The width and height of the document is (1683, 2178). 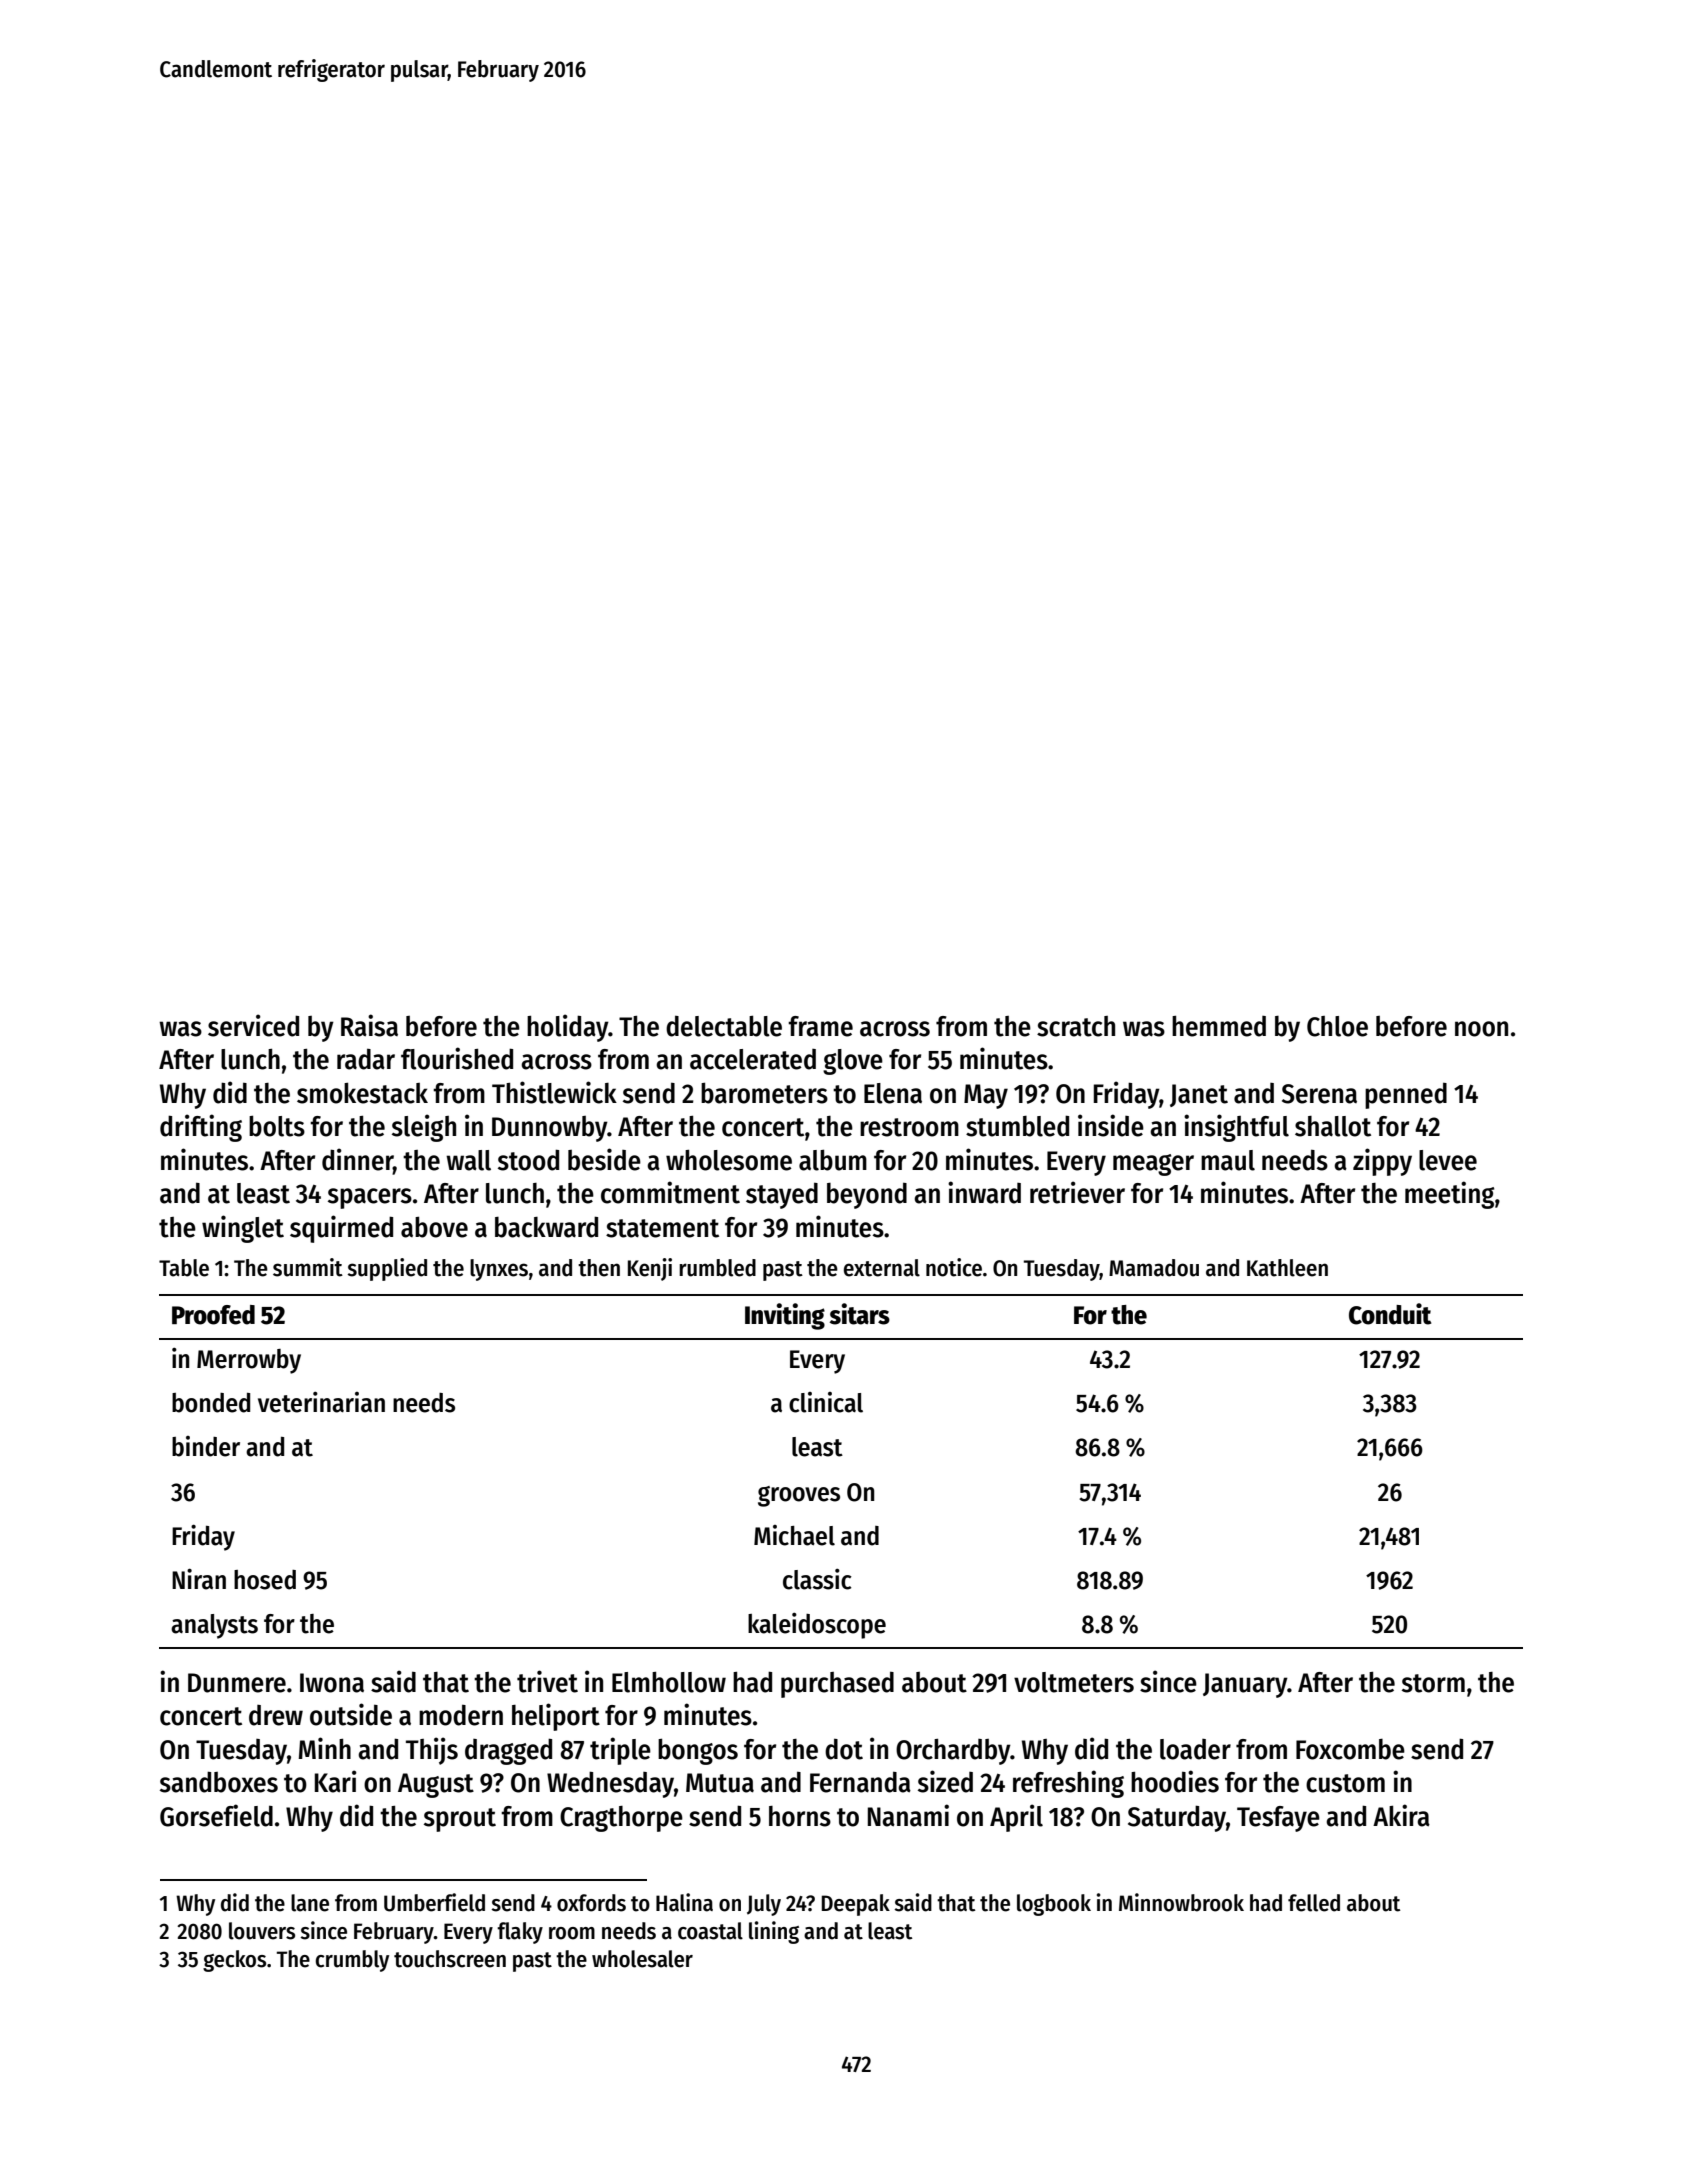 I want to click on summit, so click(x=308, y=1267).
